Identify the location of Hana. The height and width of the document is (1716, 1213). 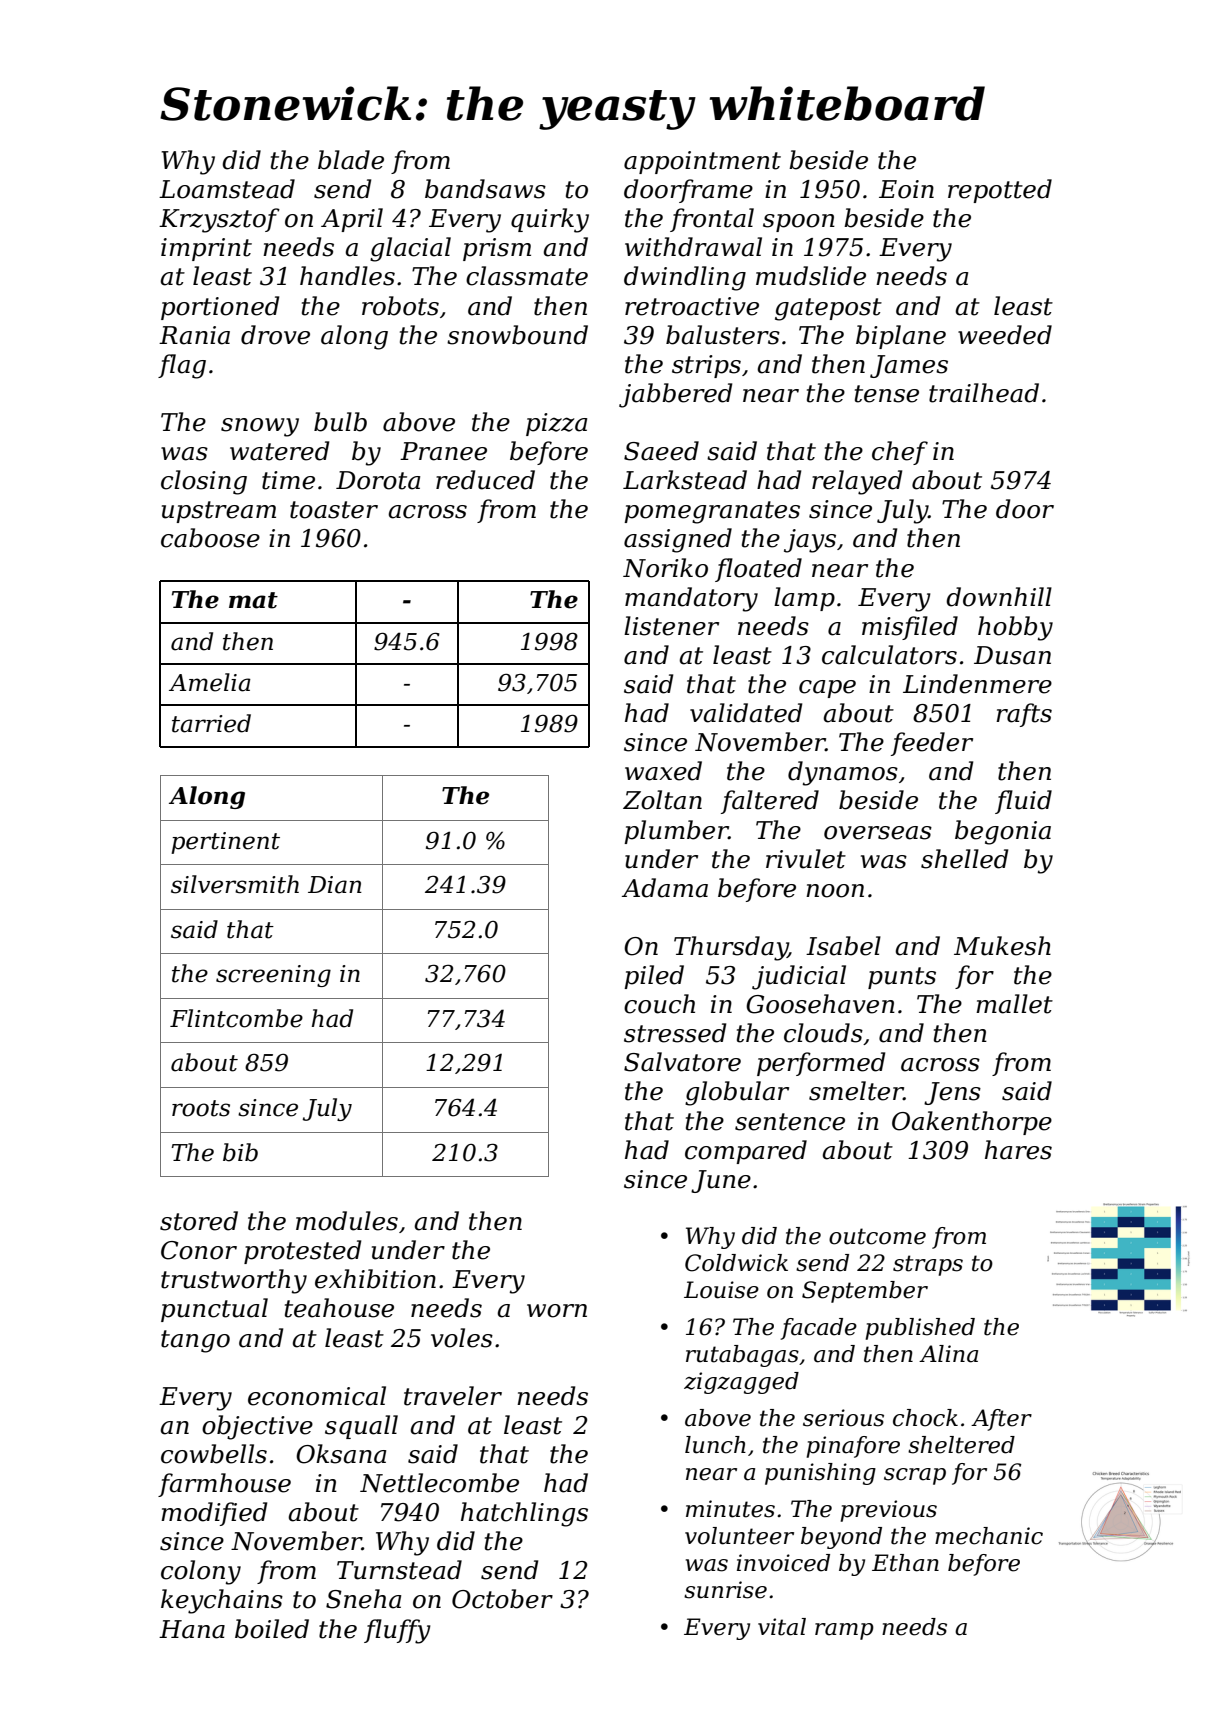
(192, 1629).
